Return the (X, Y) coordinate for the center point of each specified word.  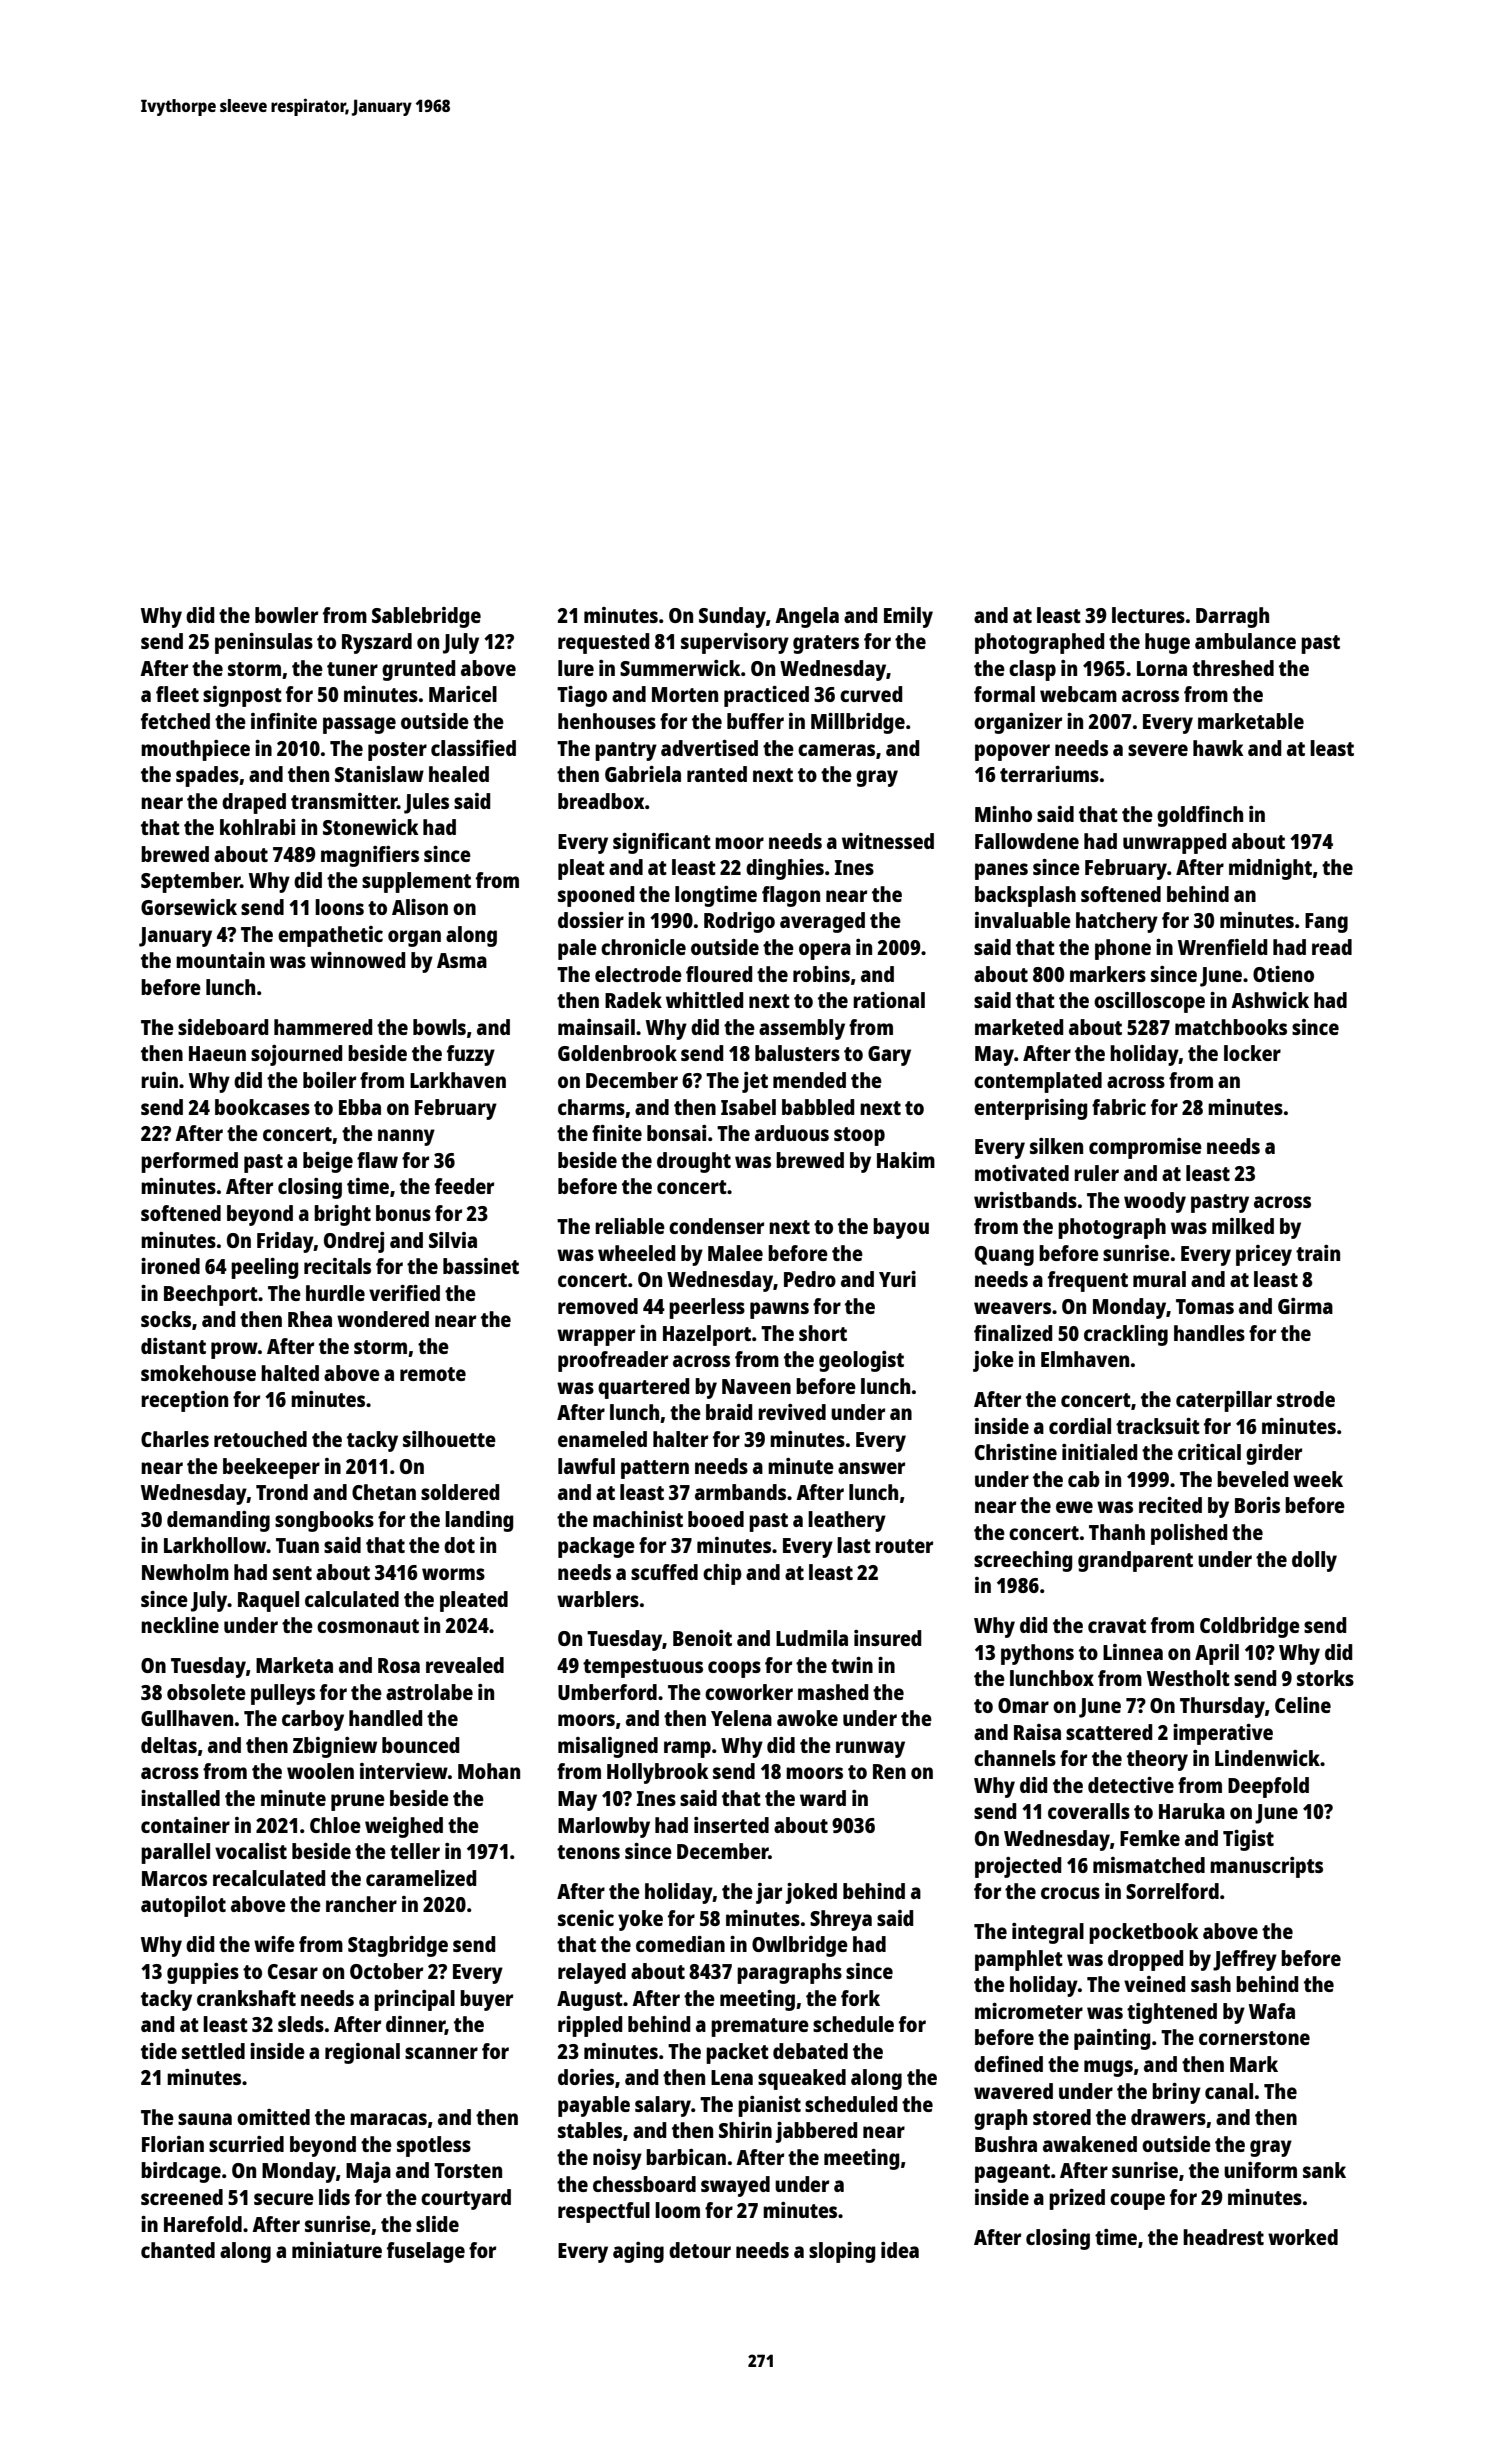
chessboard (644, 2184)
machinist (638, 1519)
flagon (791, 896)
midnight (1270, 869)
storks (1325, 1678)
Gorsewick (189, 907)
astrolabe (429, 1692)
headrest (1223, 2237)
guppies (203, 1973)
